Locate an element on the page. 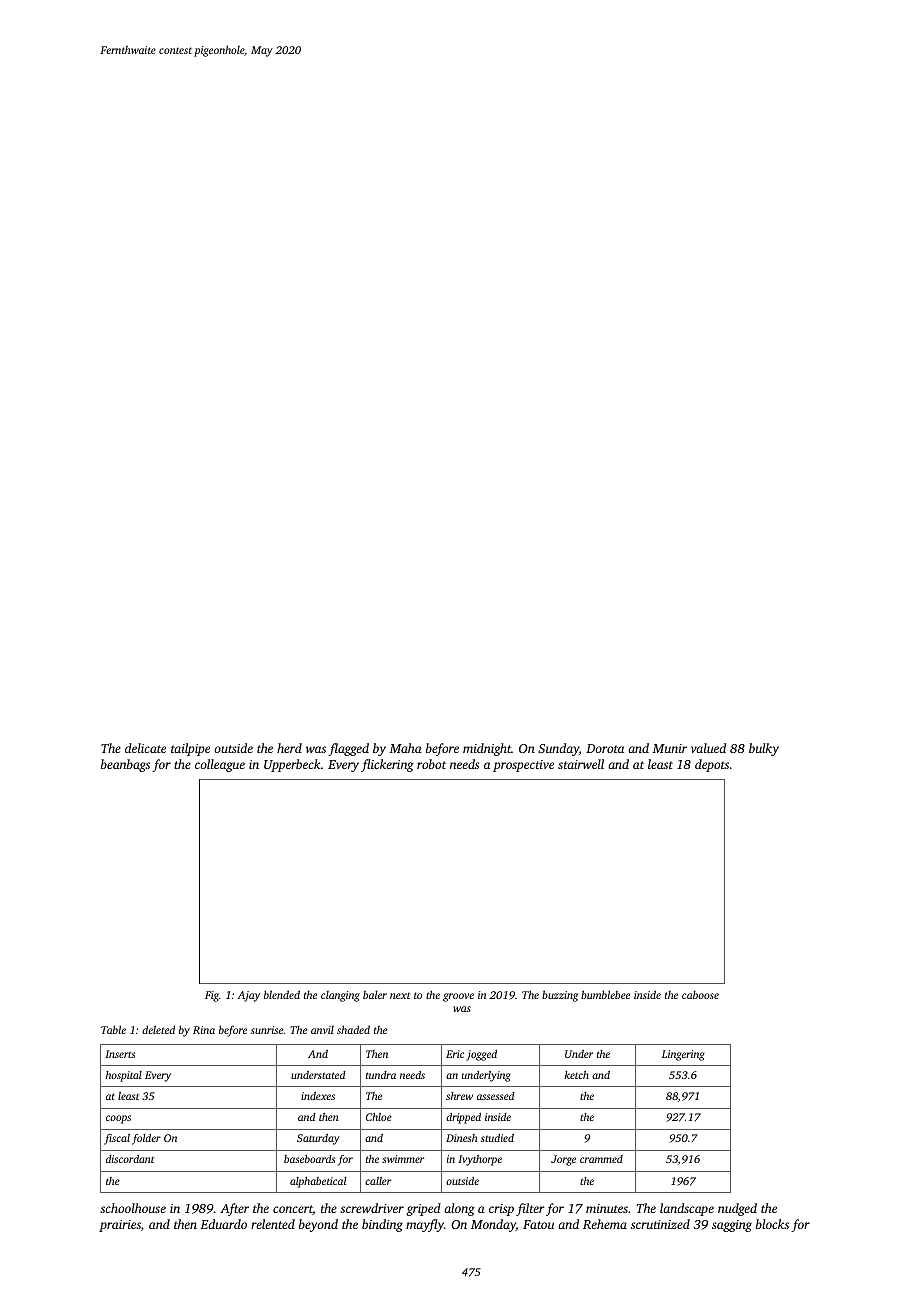 The width and height of the page is (924, 1308). blocks is located at coordinates (772, 1224).
